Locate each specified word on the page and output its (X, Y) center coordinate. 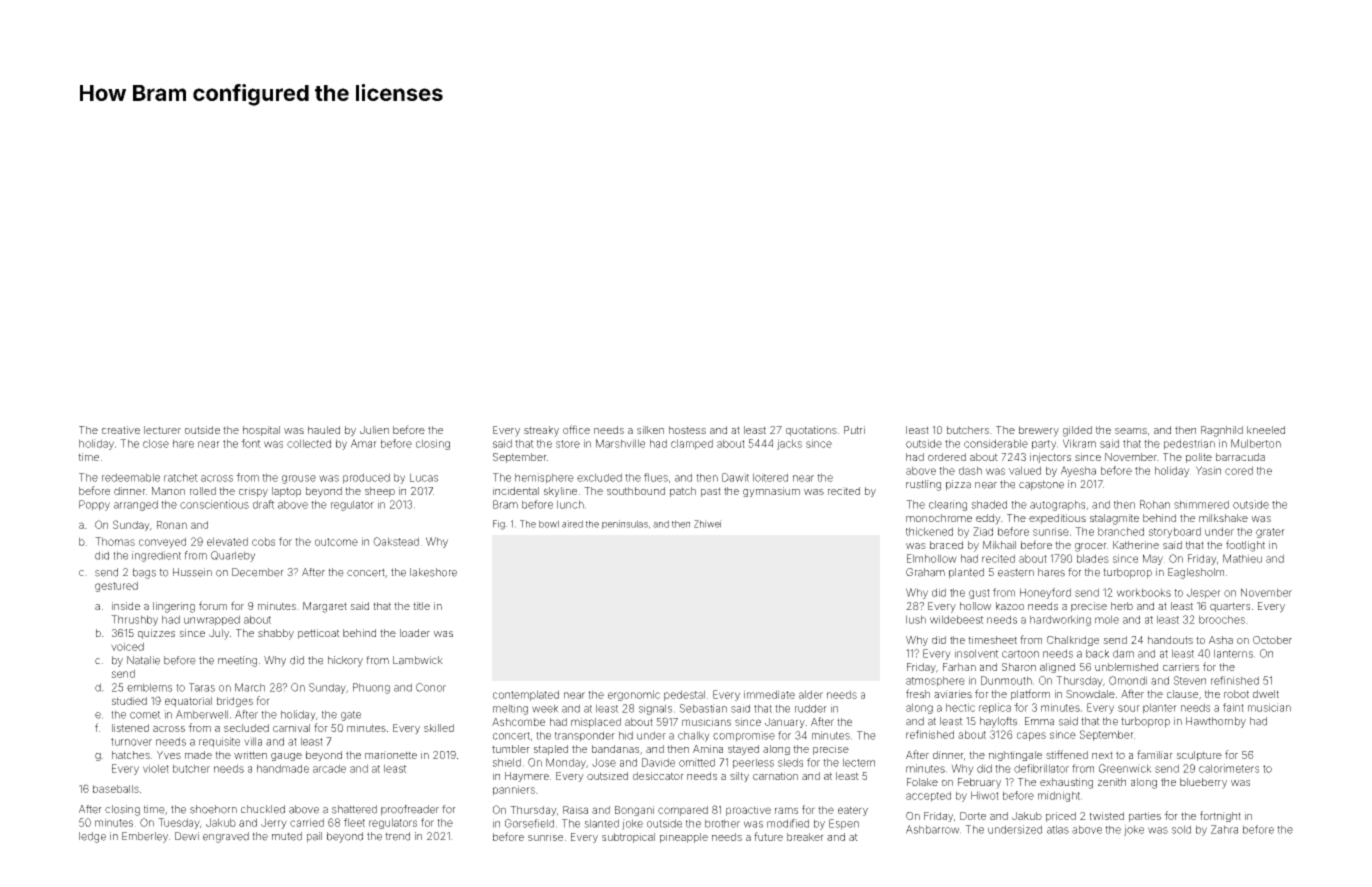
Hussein (192, 572)
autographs (1057, 505)
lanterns (1233, 653)
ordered (947, 457)
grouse (299, 479)
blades (1093, 558)
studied (129, 701)
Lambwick (418, 660)
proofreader (410, 810)
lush (916, 619)
